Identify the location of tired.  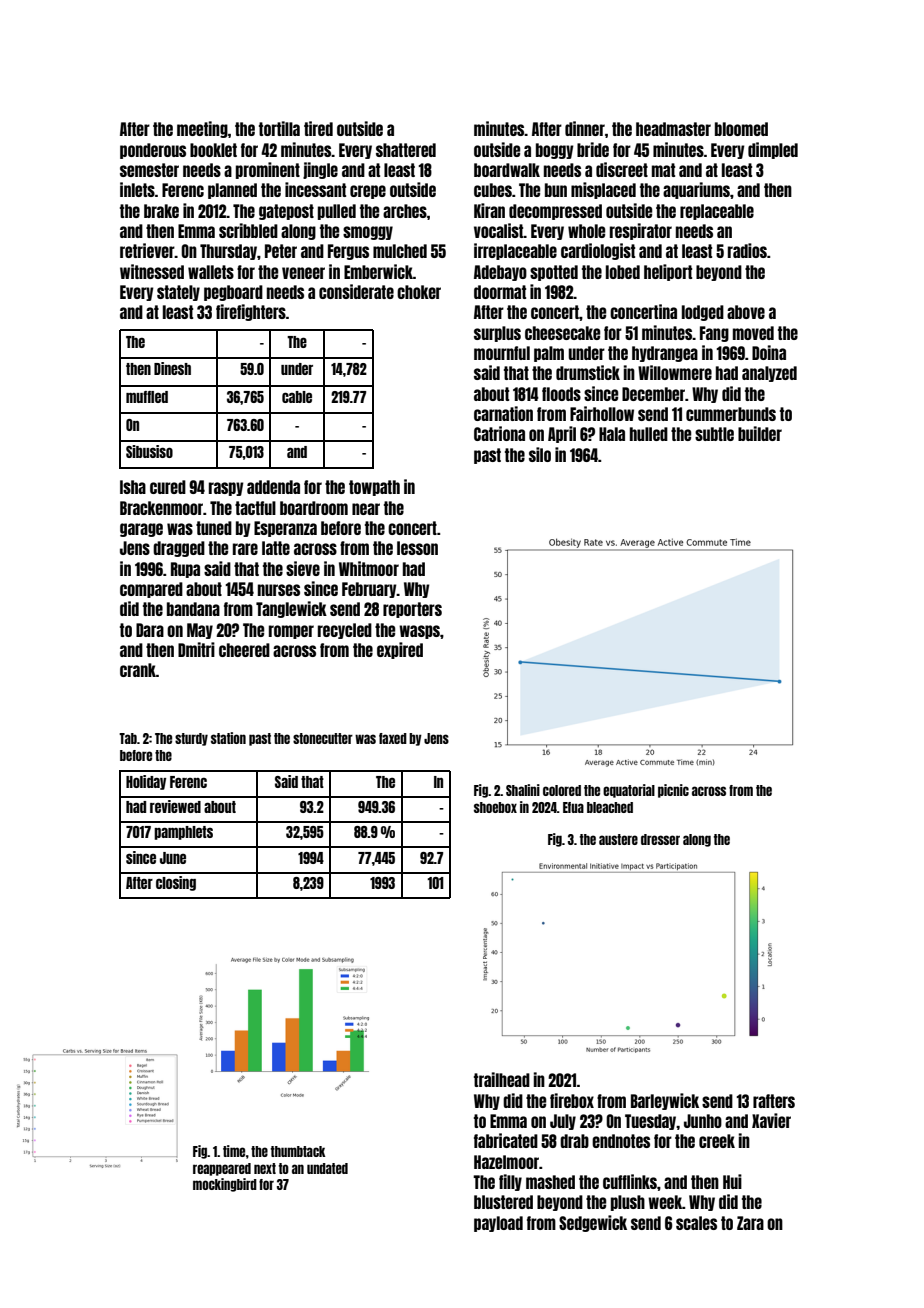
(318, 128).
